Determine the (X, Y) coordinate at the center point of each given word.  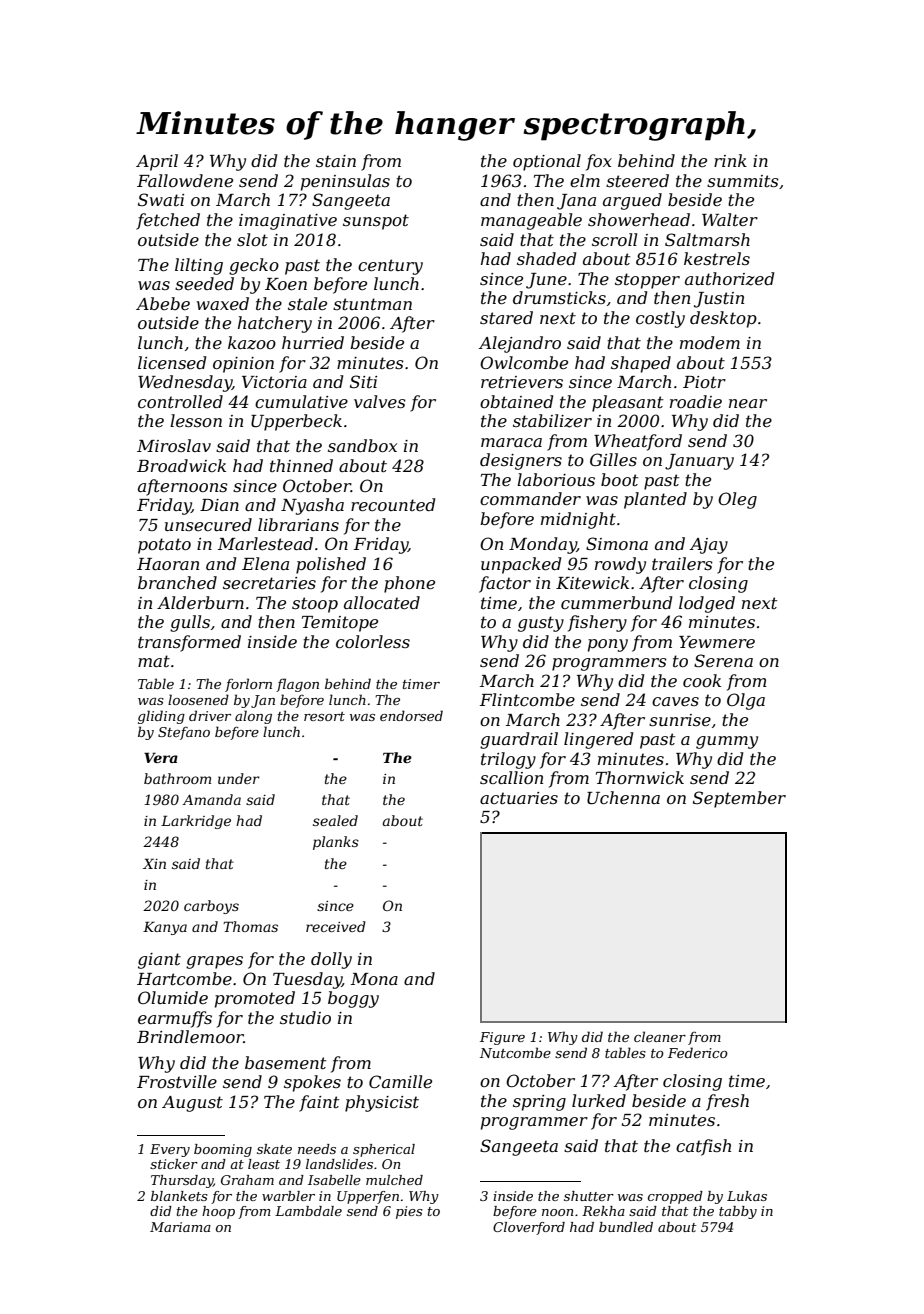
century (390, 267)
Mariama (180, 1227)
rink (730, 160)
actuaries (519, 798)
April (157, 162)
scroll (614, 239)
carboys (211, 907)
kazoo (252, 343)
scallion (511, 777)
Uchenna (623, 797)
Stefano (184, 733)
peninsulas (345, 182)
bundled (626, 1227)
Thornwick (640, 777)
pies (409, 1212)
